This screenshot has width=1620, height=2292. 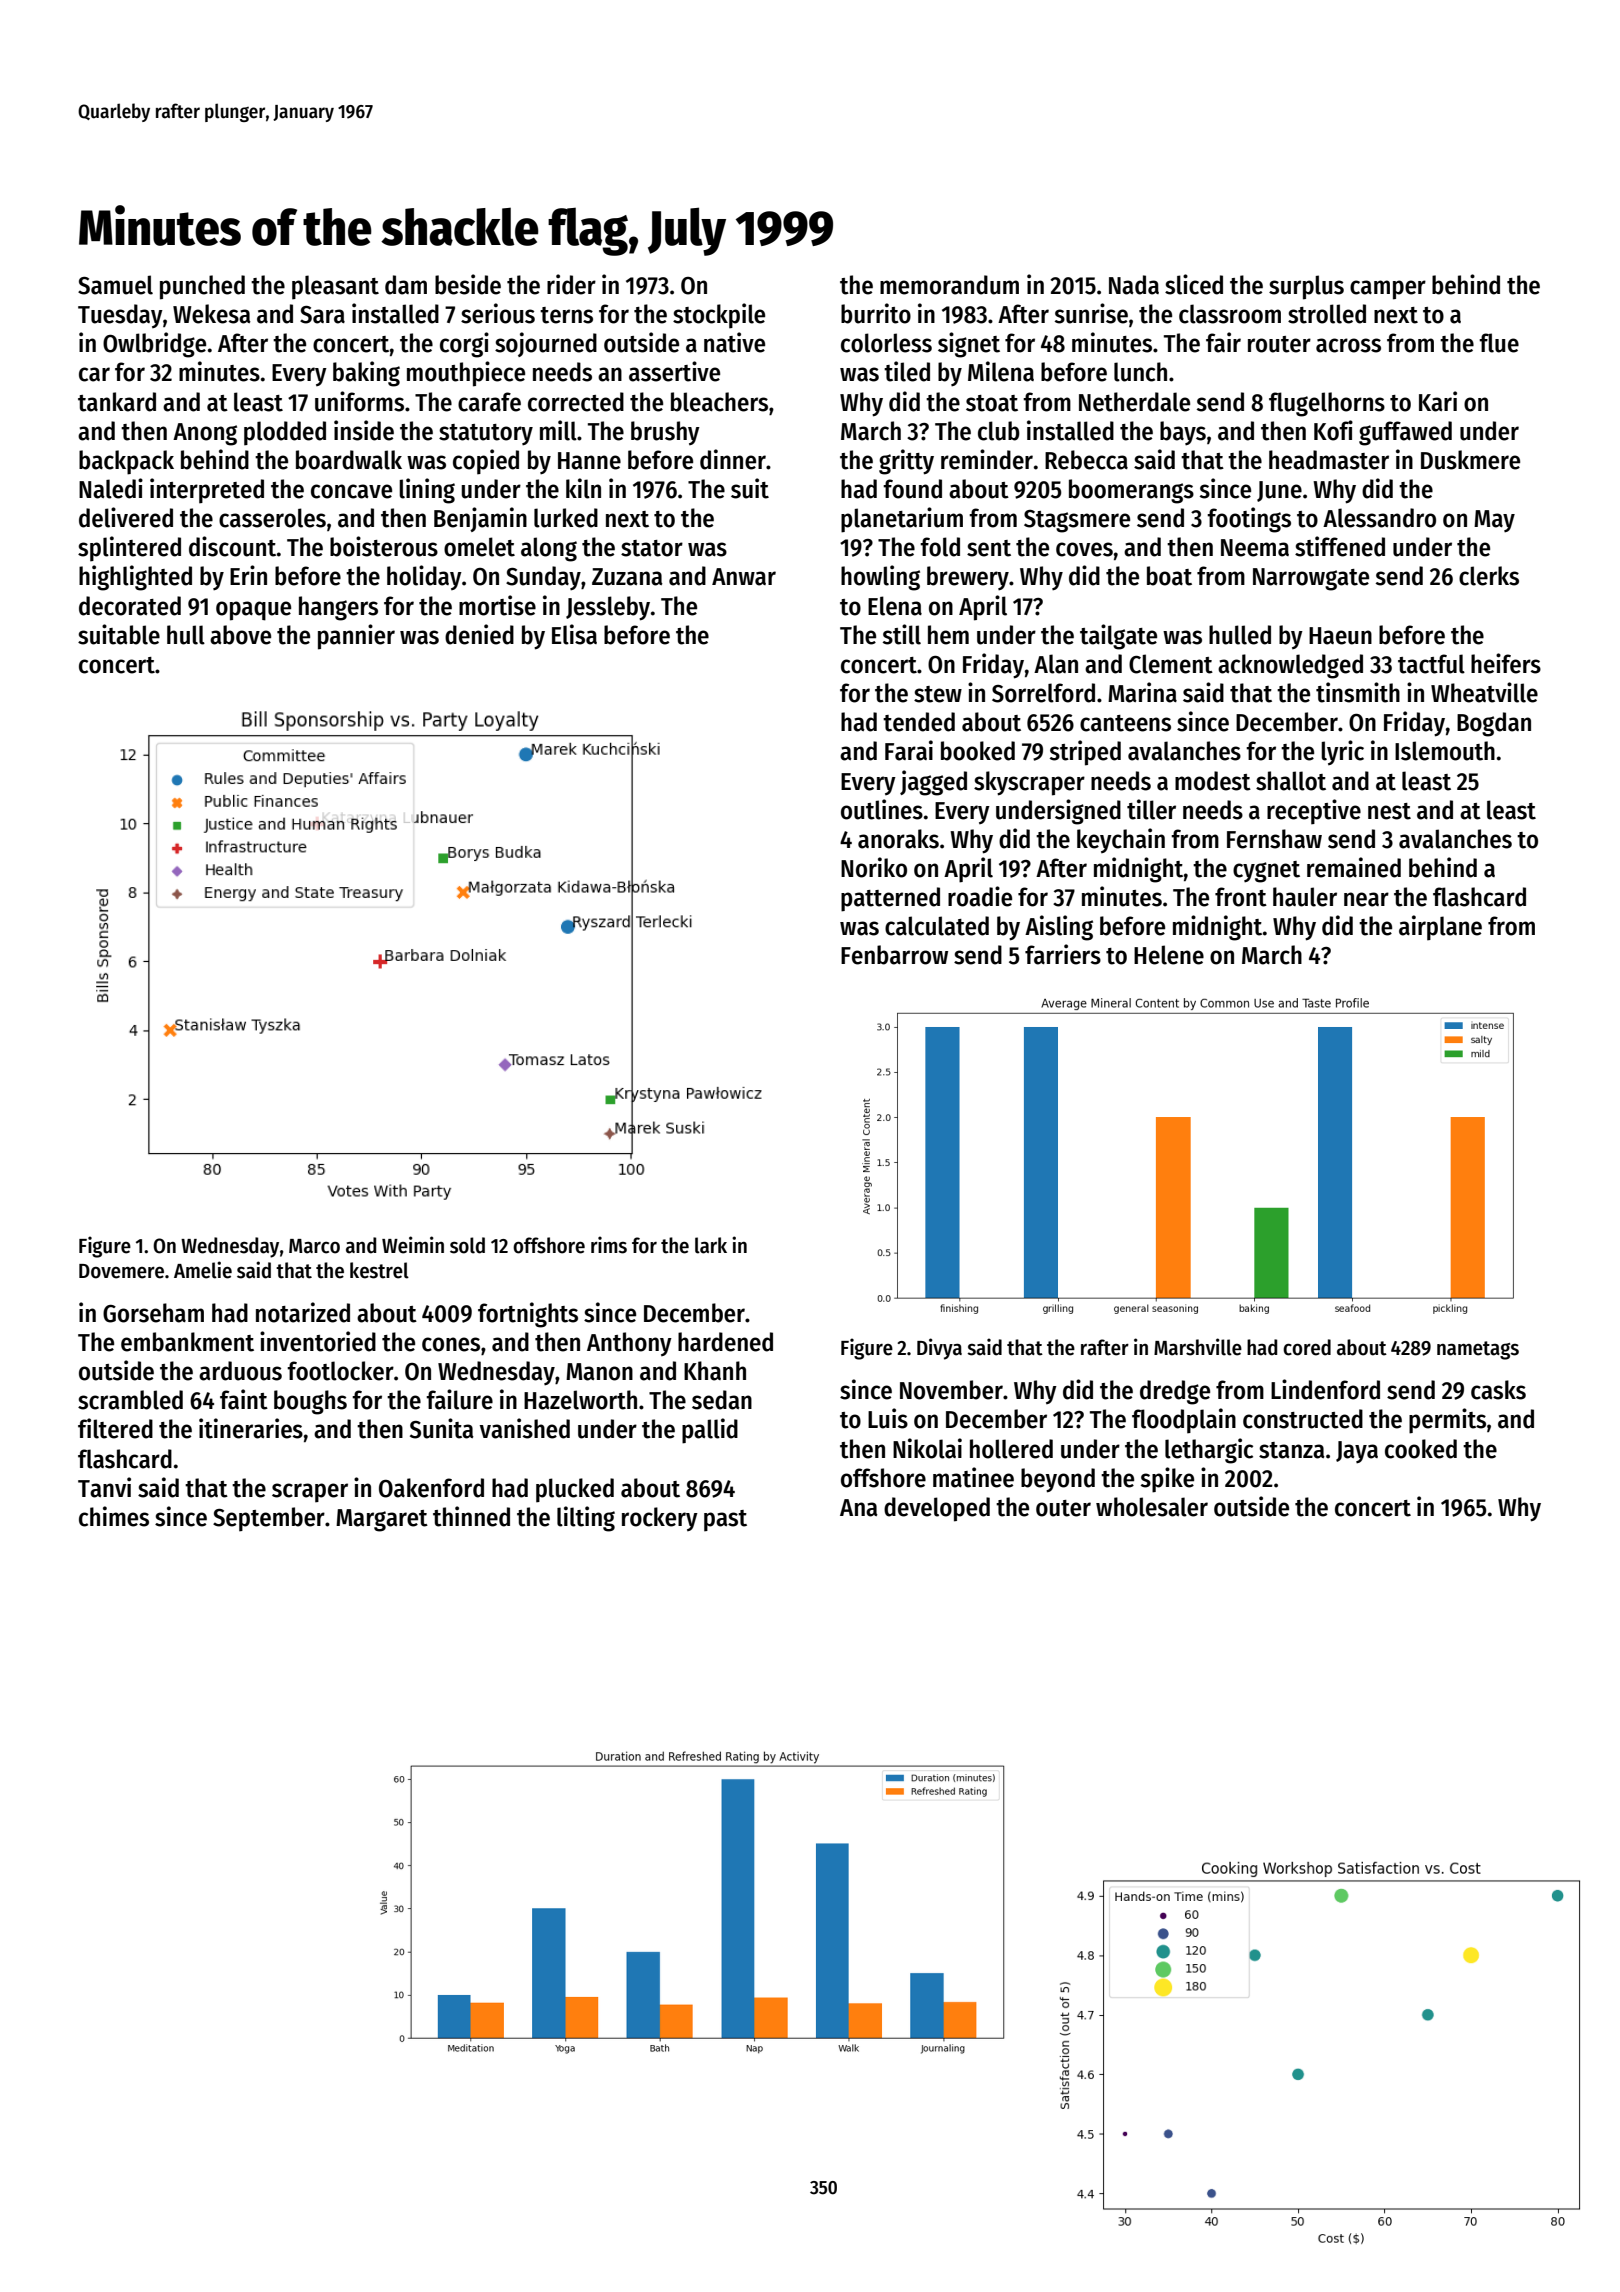 What do you see at coordinates (949, 285) in the screenshot?
I see `memorandum` at bounding box center [949, 285].
